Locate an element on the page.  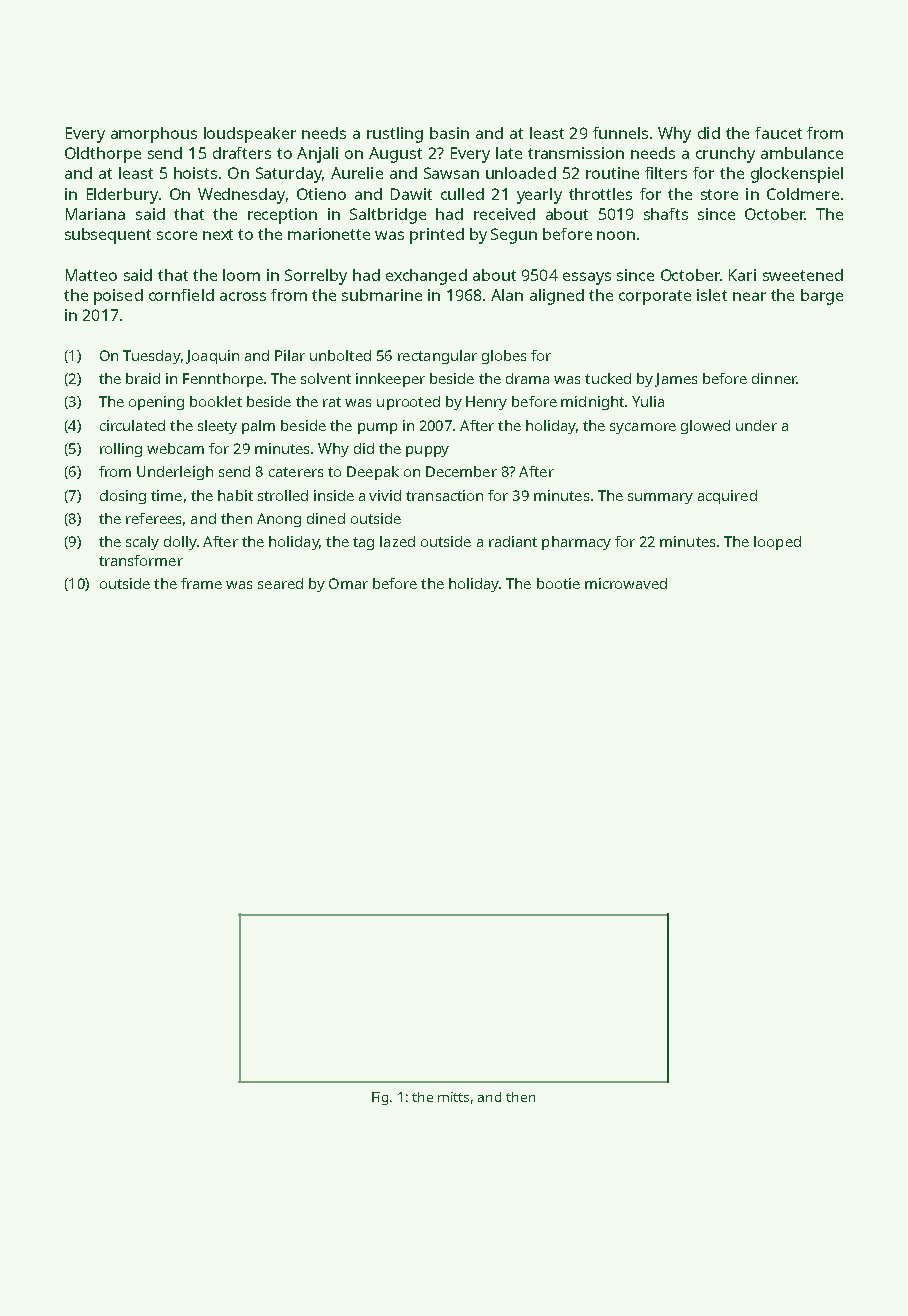
amorphous is located at coordinates (154, 135).
